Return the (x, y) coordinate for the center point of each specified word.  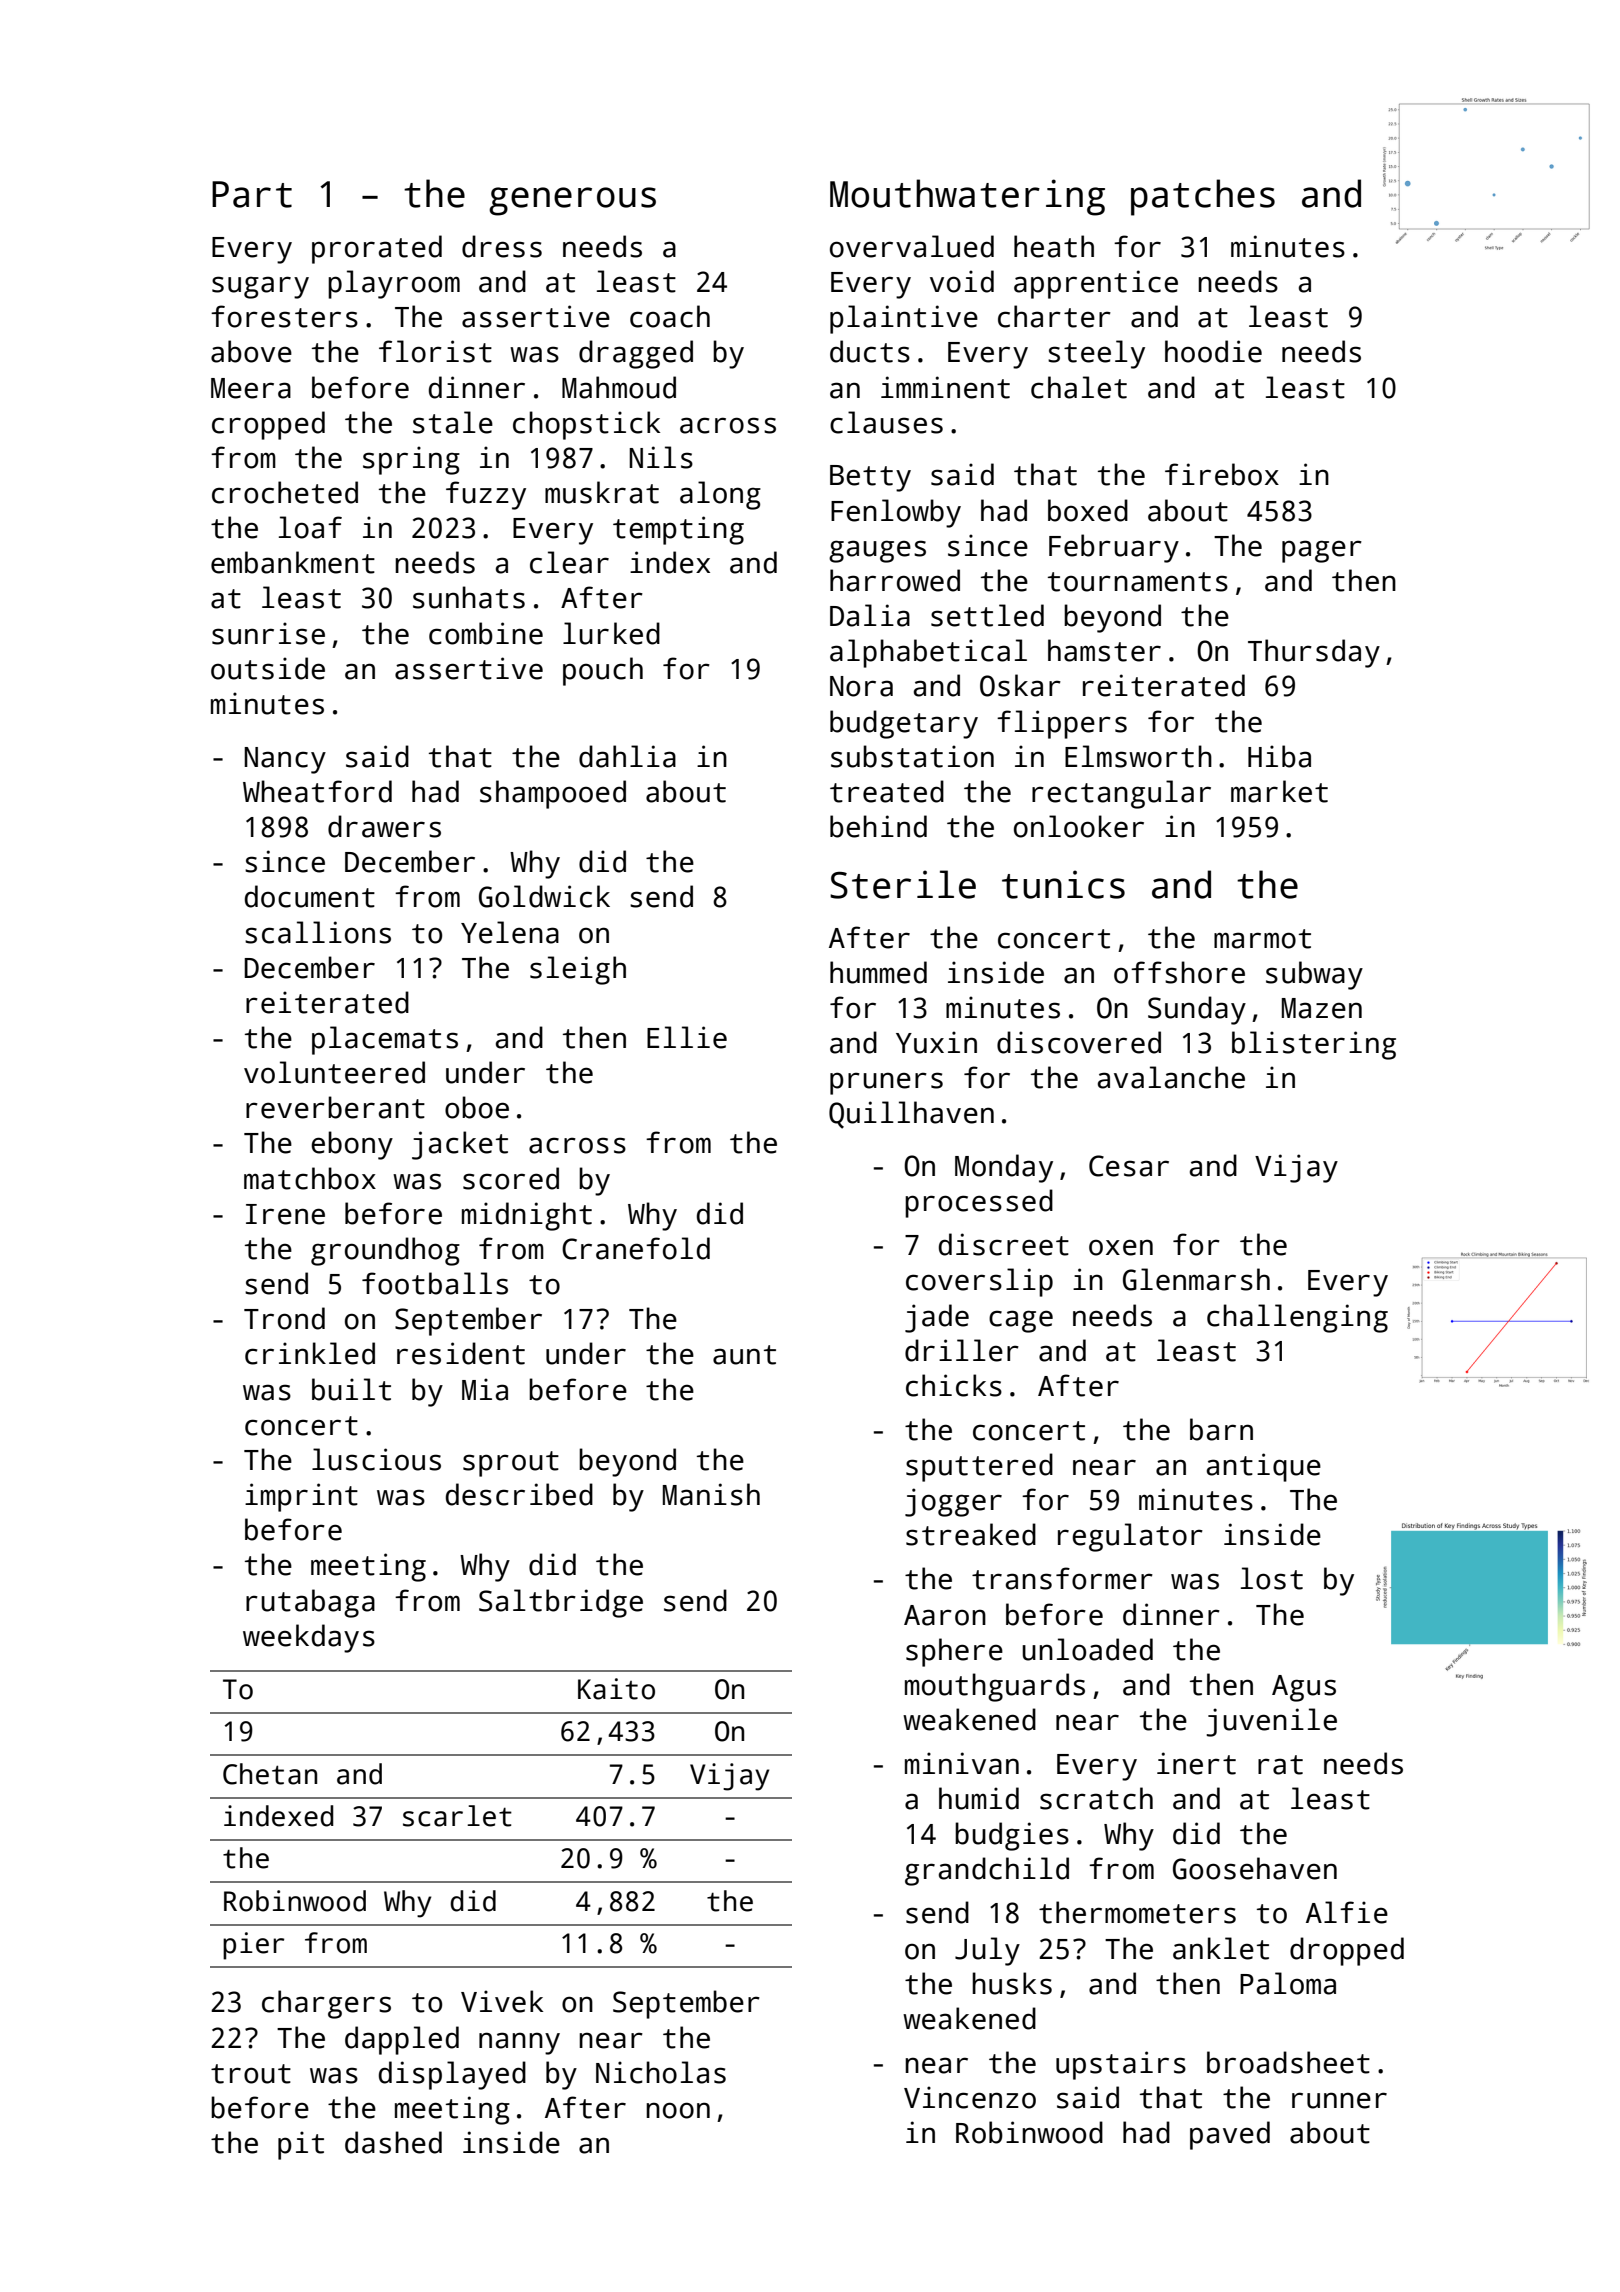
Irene (285, 1214)
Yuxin (936, 1042)
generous (572, 201)
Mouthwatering (967, 197)
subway (1314, 975)
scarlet (457, 1816)
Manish (711, 1494)
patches (1203, 197)
